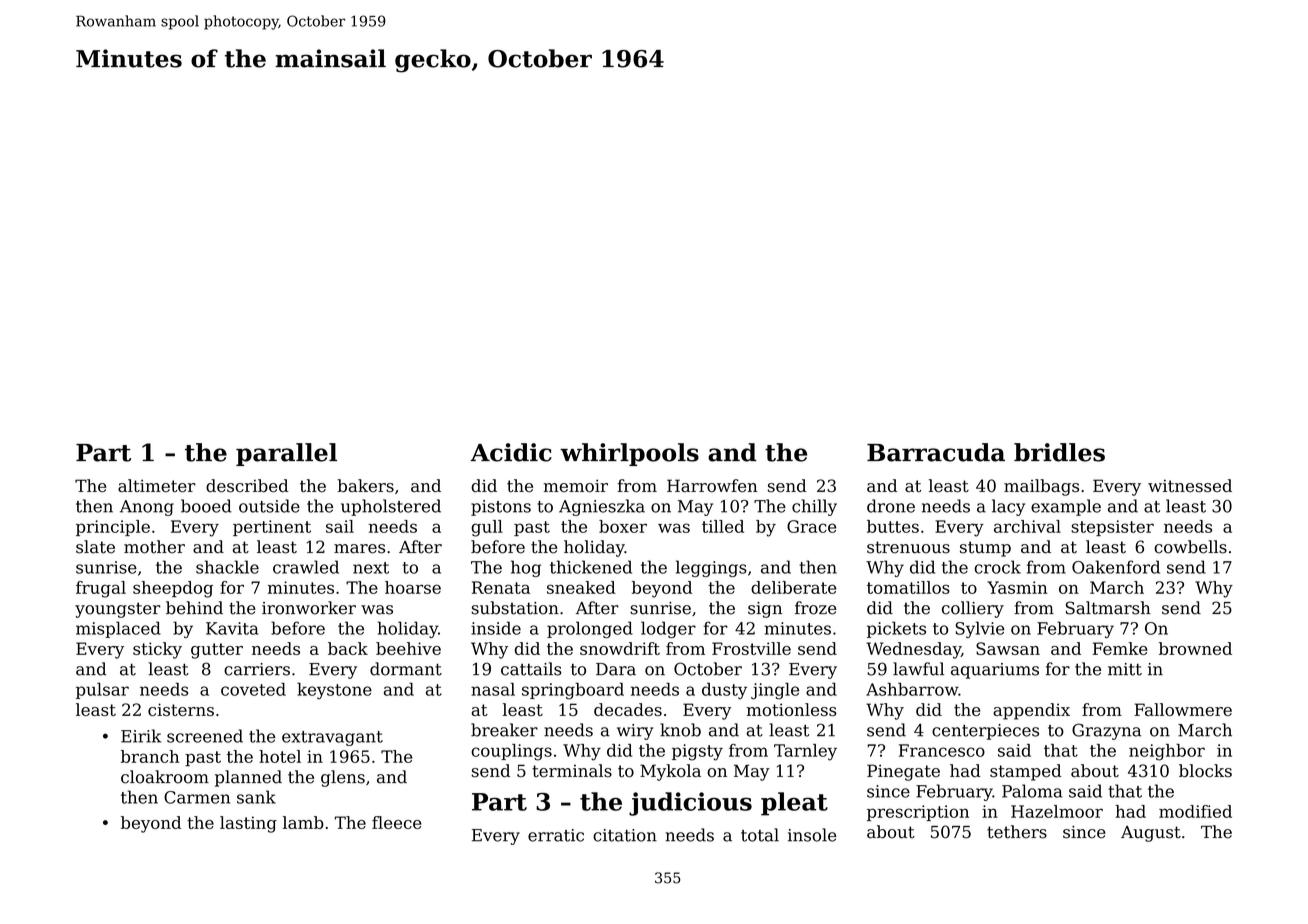 The width and height of the screenshot is (1308, 924). Describe the element at coordinates (1027, 526) in the screenshot. I see `archival` at that location.
